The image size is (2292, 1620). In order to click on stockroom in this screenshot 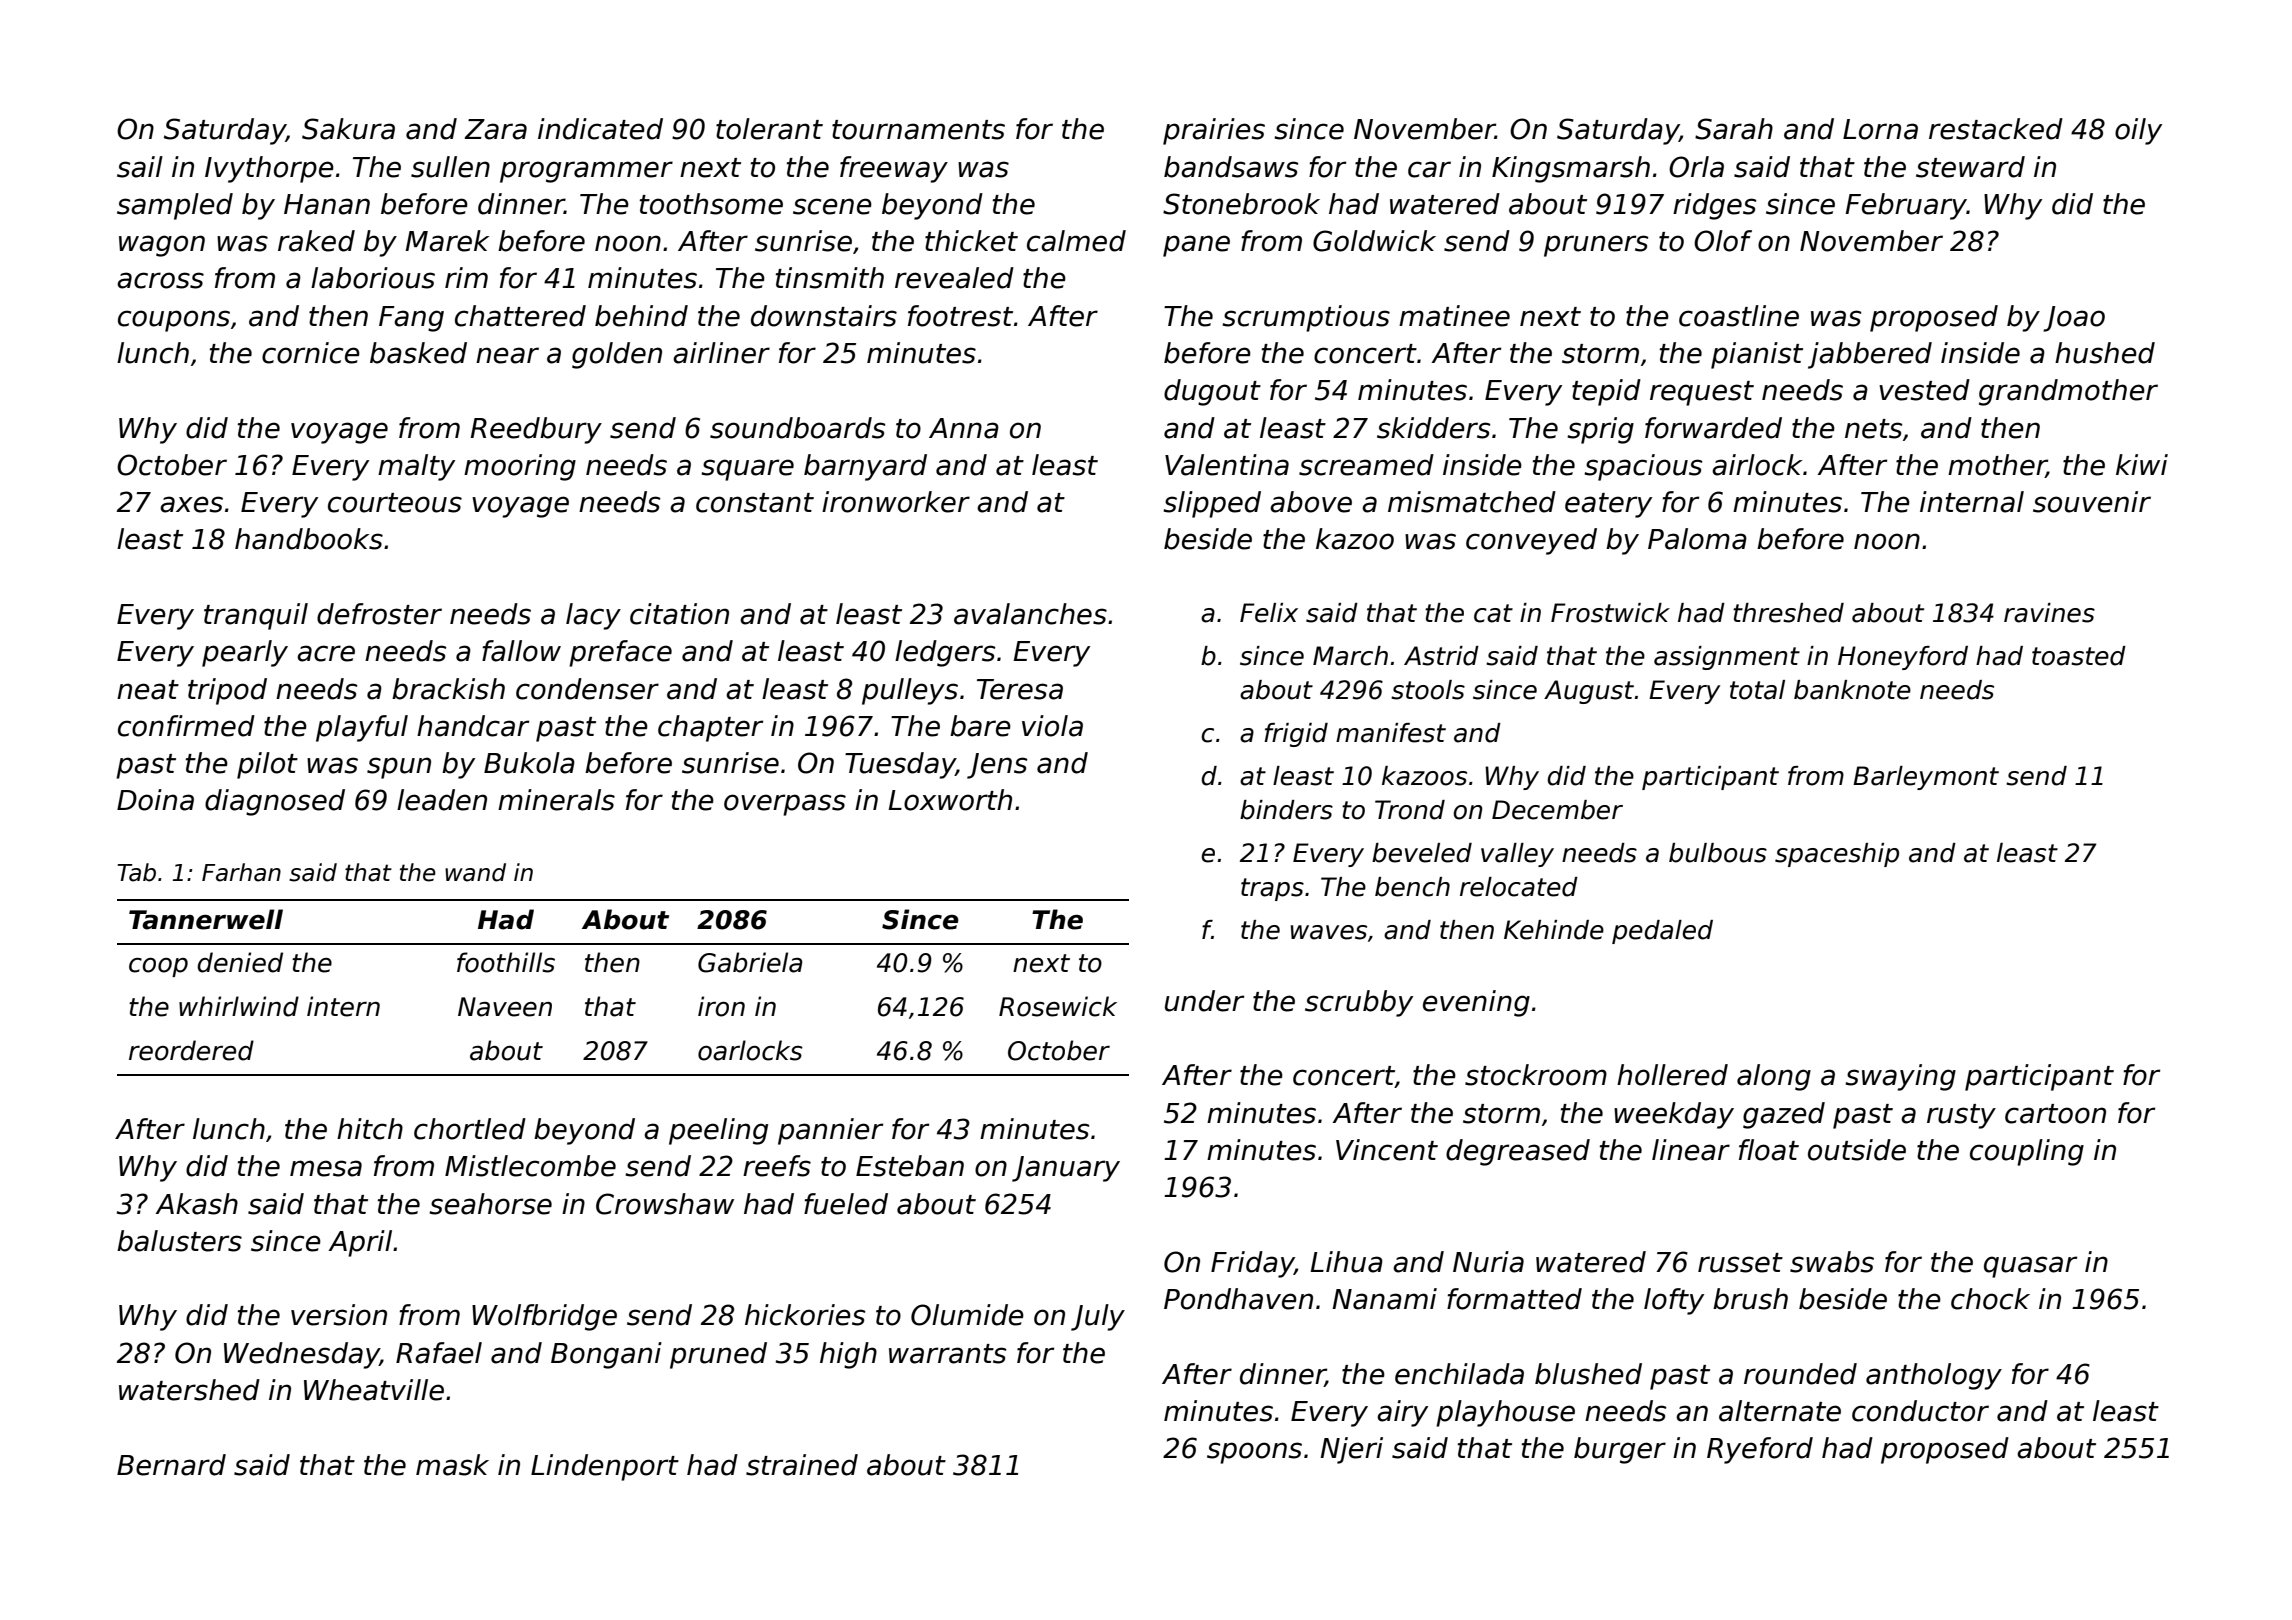, I will do `click(1536, 1075)`.
